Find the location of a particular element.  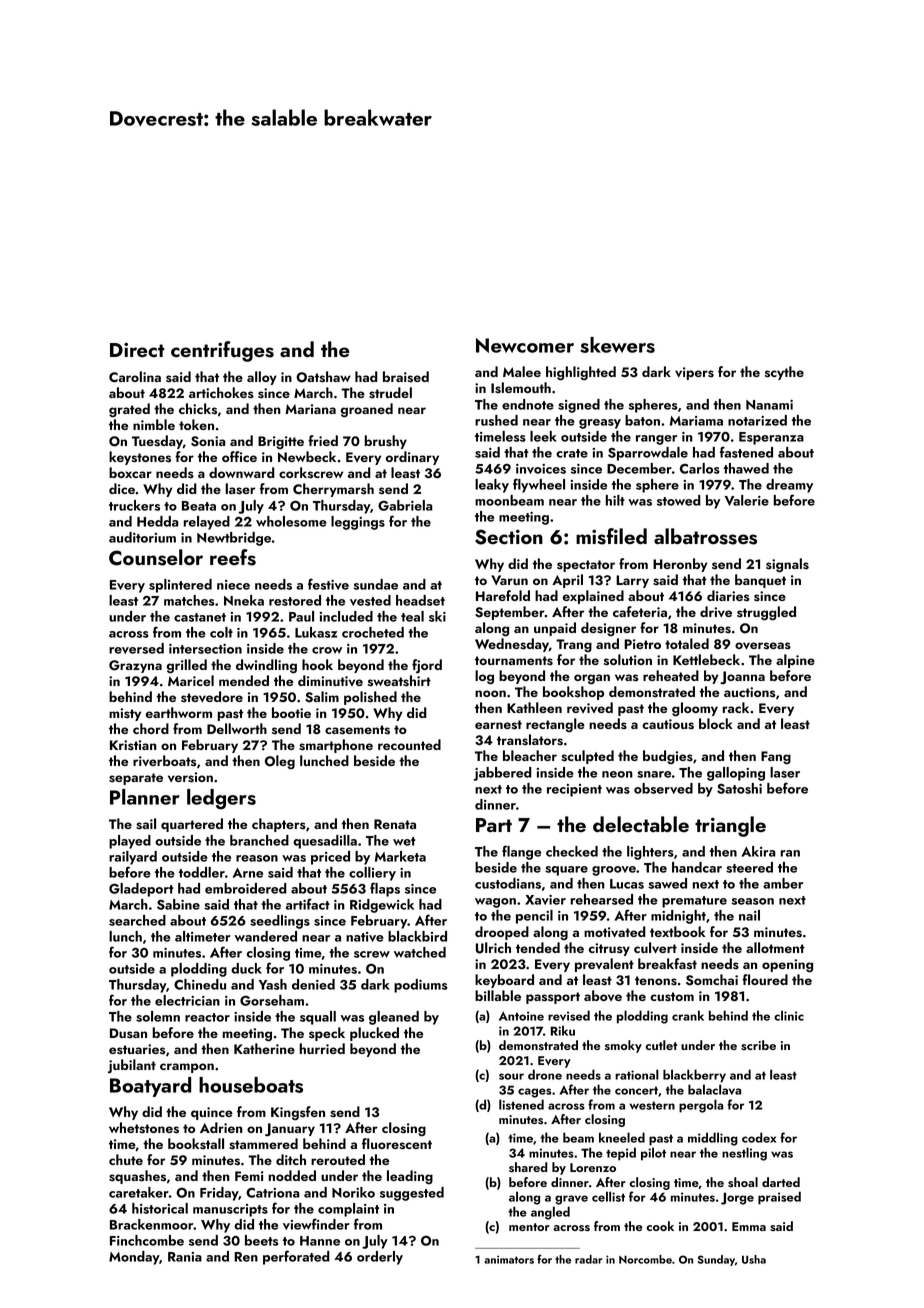

scythe is located at coordinates (784, 373).
